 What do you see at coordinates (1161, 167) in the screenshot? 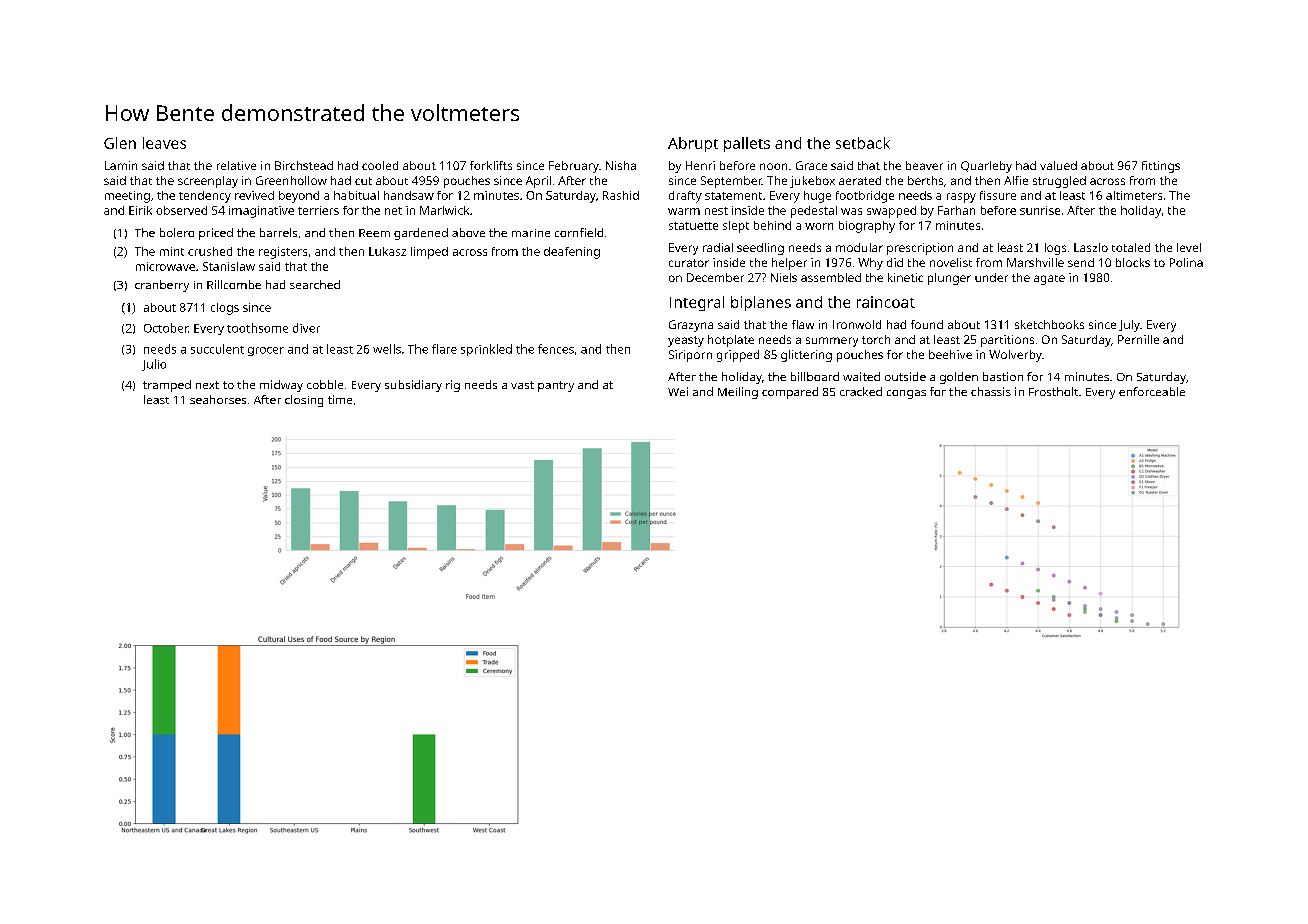
I see `fittings` at bounding box center [1161, 167].
